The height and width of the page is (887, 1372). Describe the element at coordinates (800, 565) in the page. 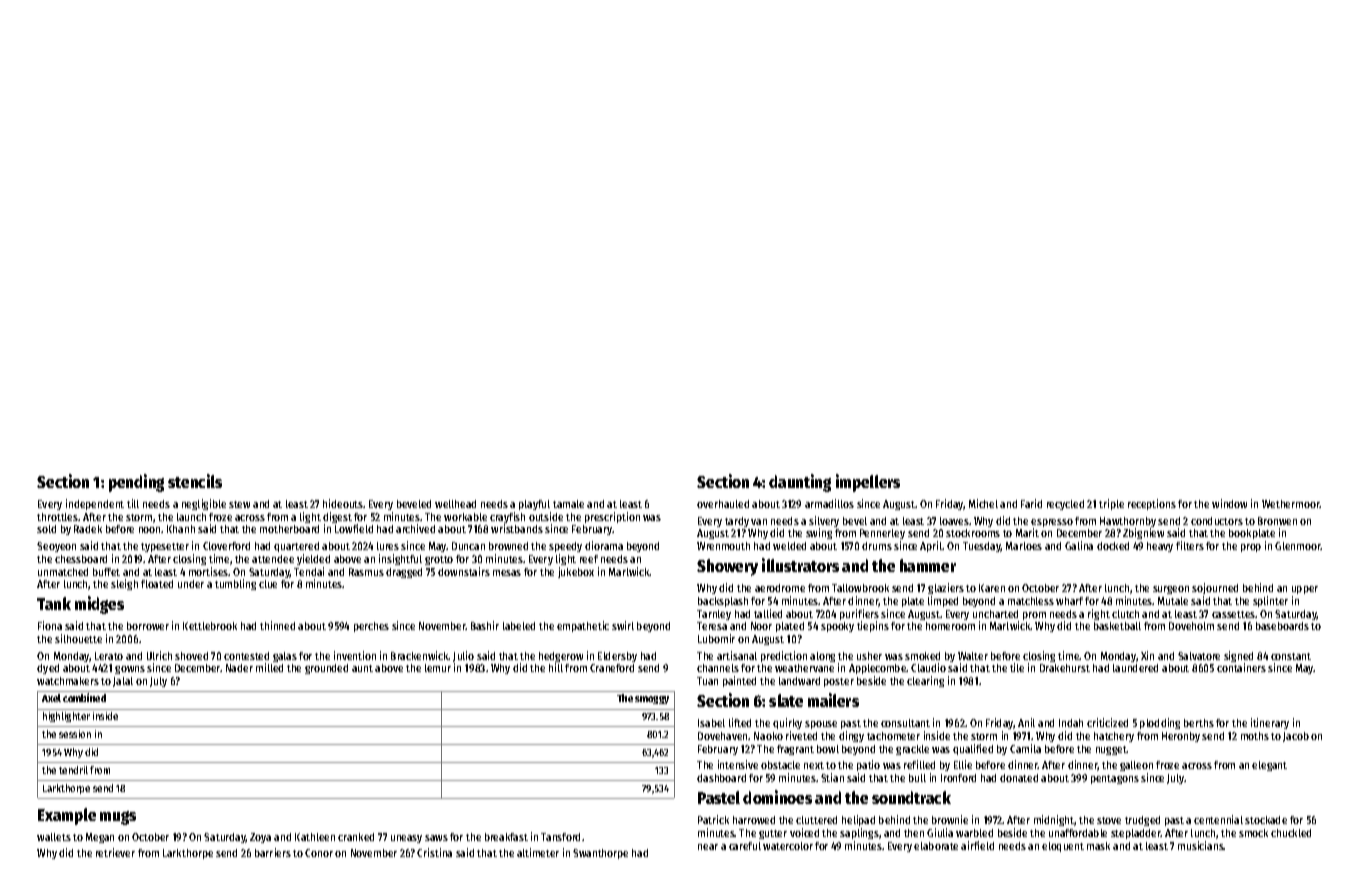

I see `illustrators` at that location.
